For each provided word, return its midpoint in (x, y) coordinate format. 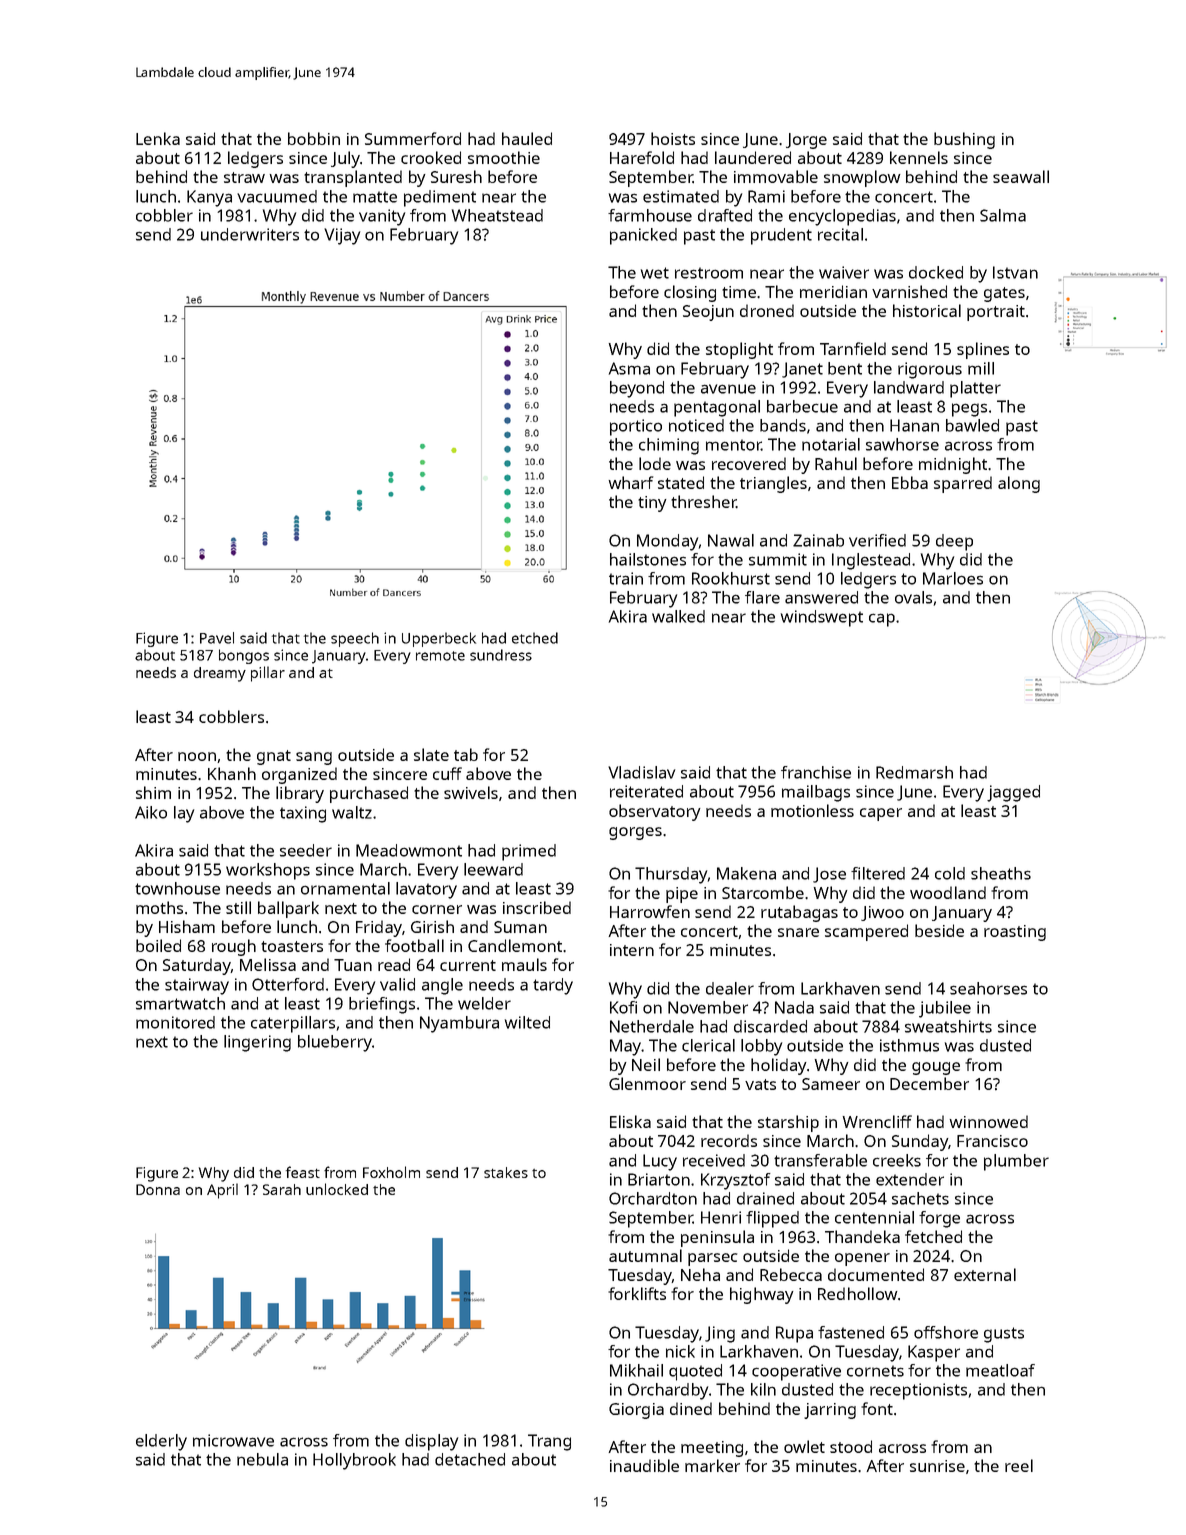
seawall (1021, 176)
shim (153, 792)
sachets (920, 1198)
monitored (175, 1022)
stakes (506, 1172)
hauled (527, 138)
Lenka (158, 138)
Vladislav (641, 772)
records (729, 1140)
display (431, 1442)
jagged (1013, 793)
